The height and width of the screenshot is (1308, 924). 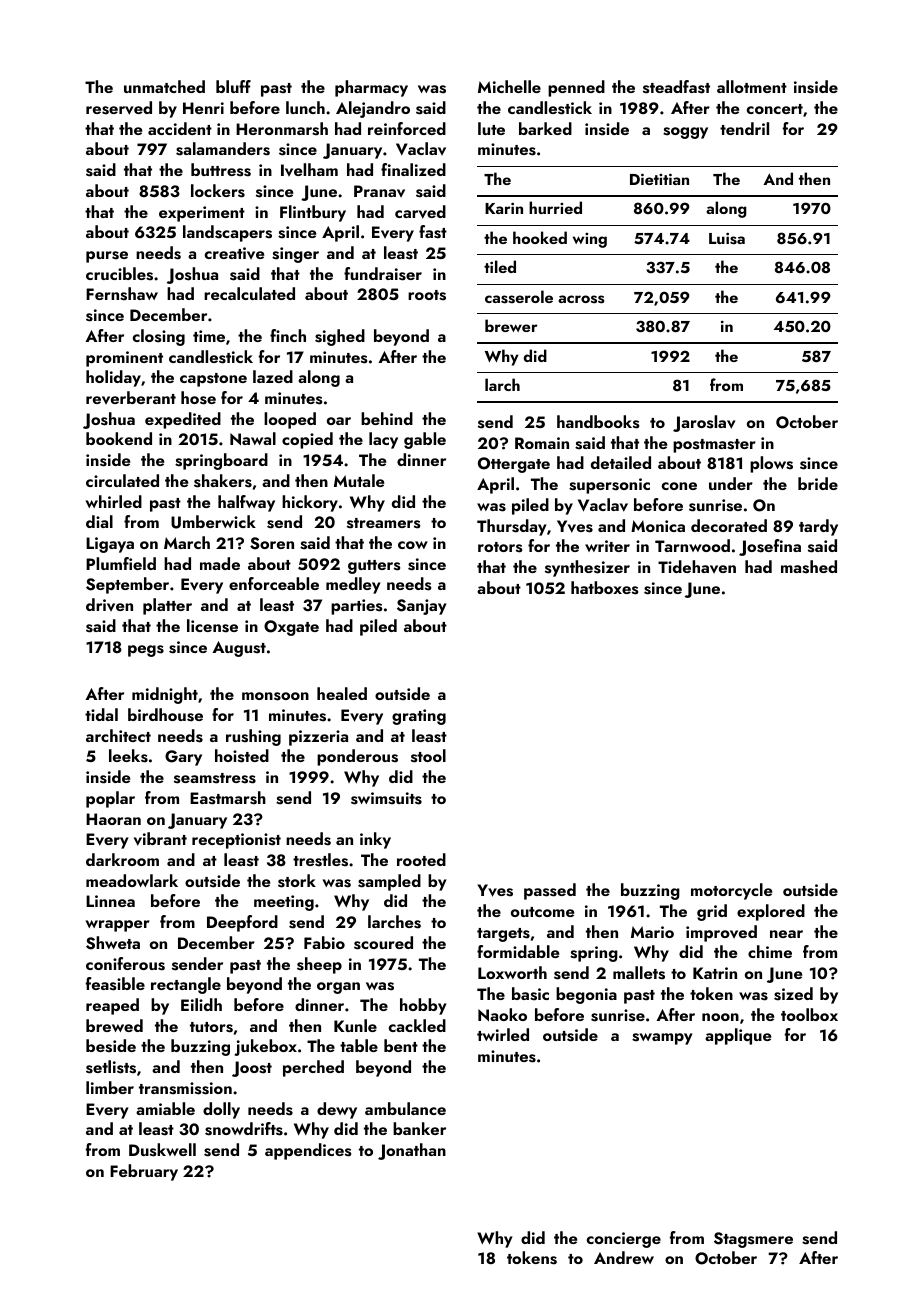 What do you see at coordinates (246, 503) in the screenshot?
I see `halfway` at bounding box center [246, 503].
